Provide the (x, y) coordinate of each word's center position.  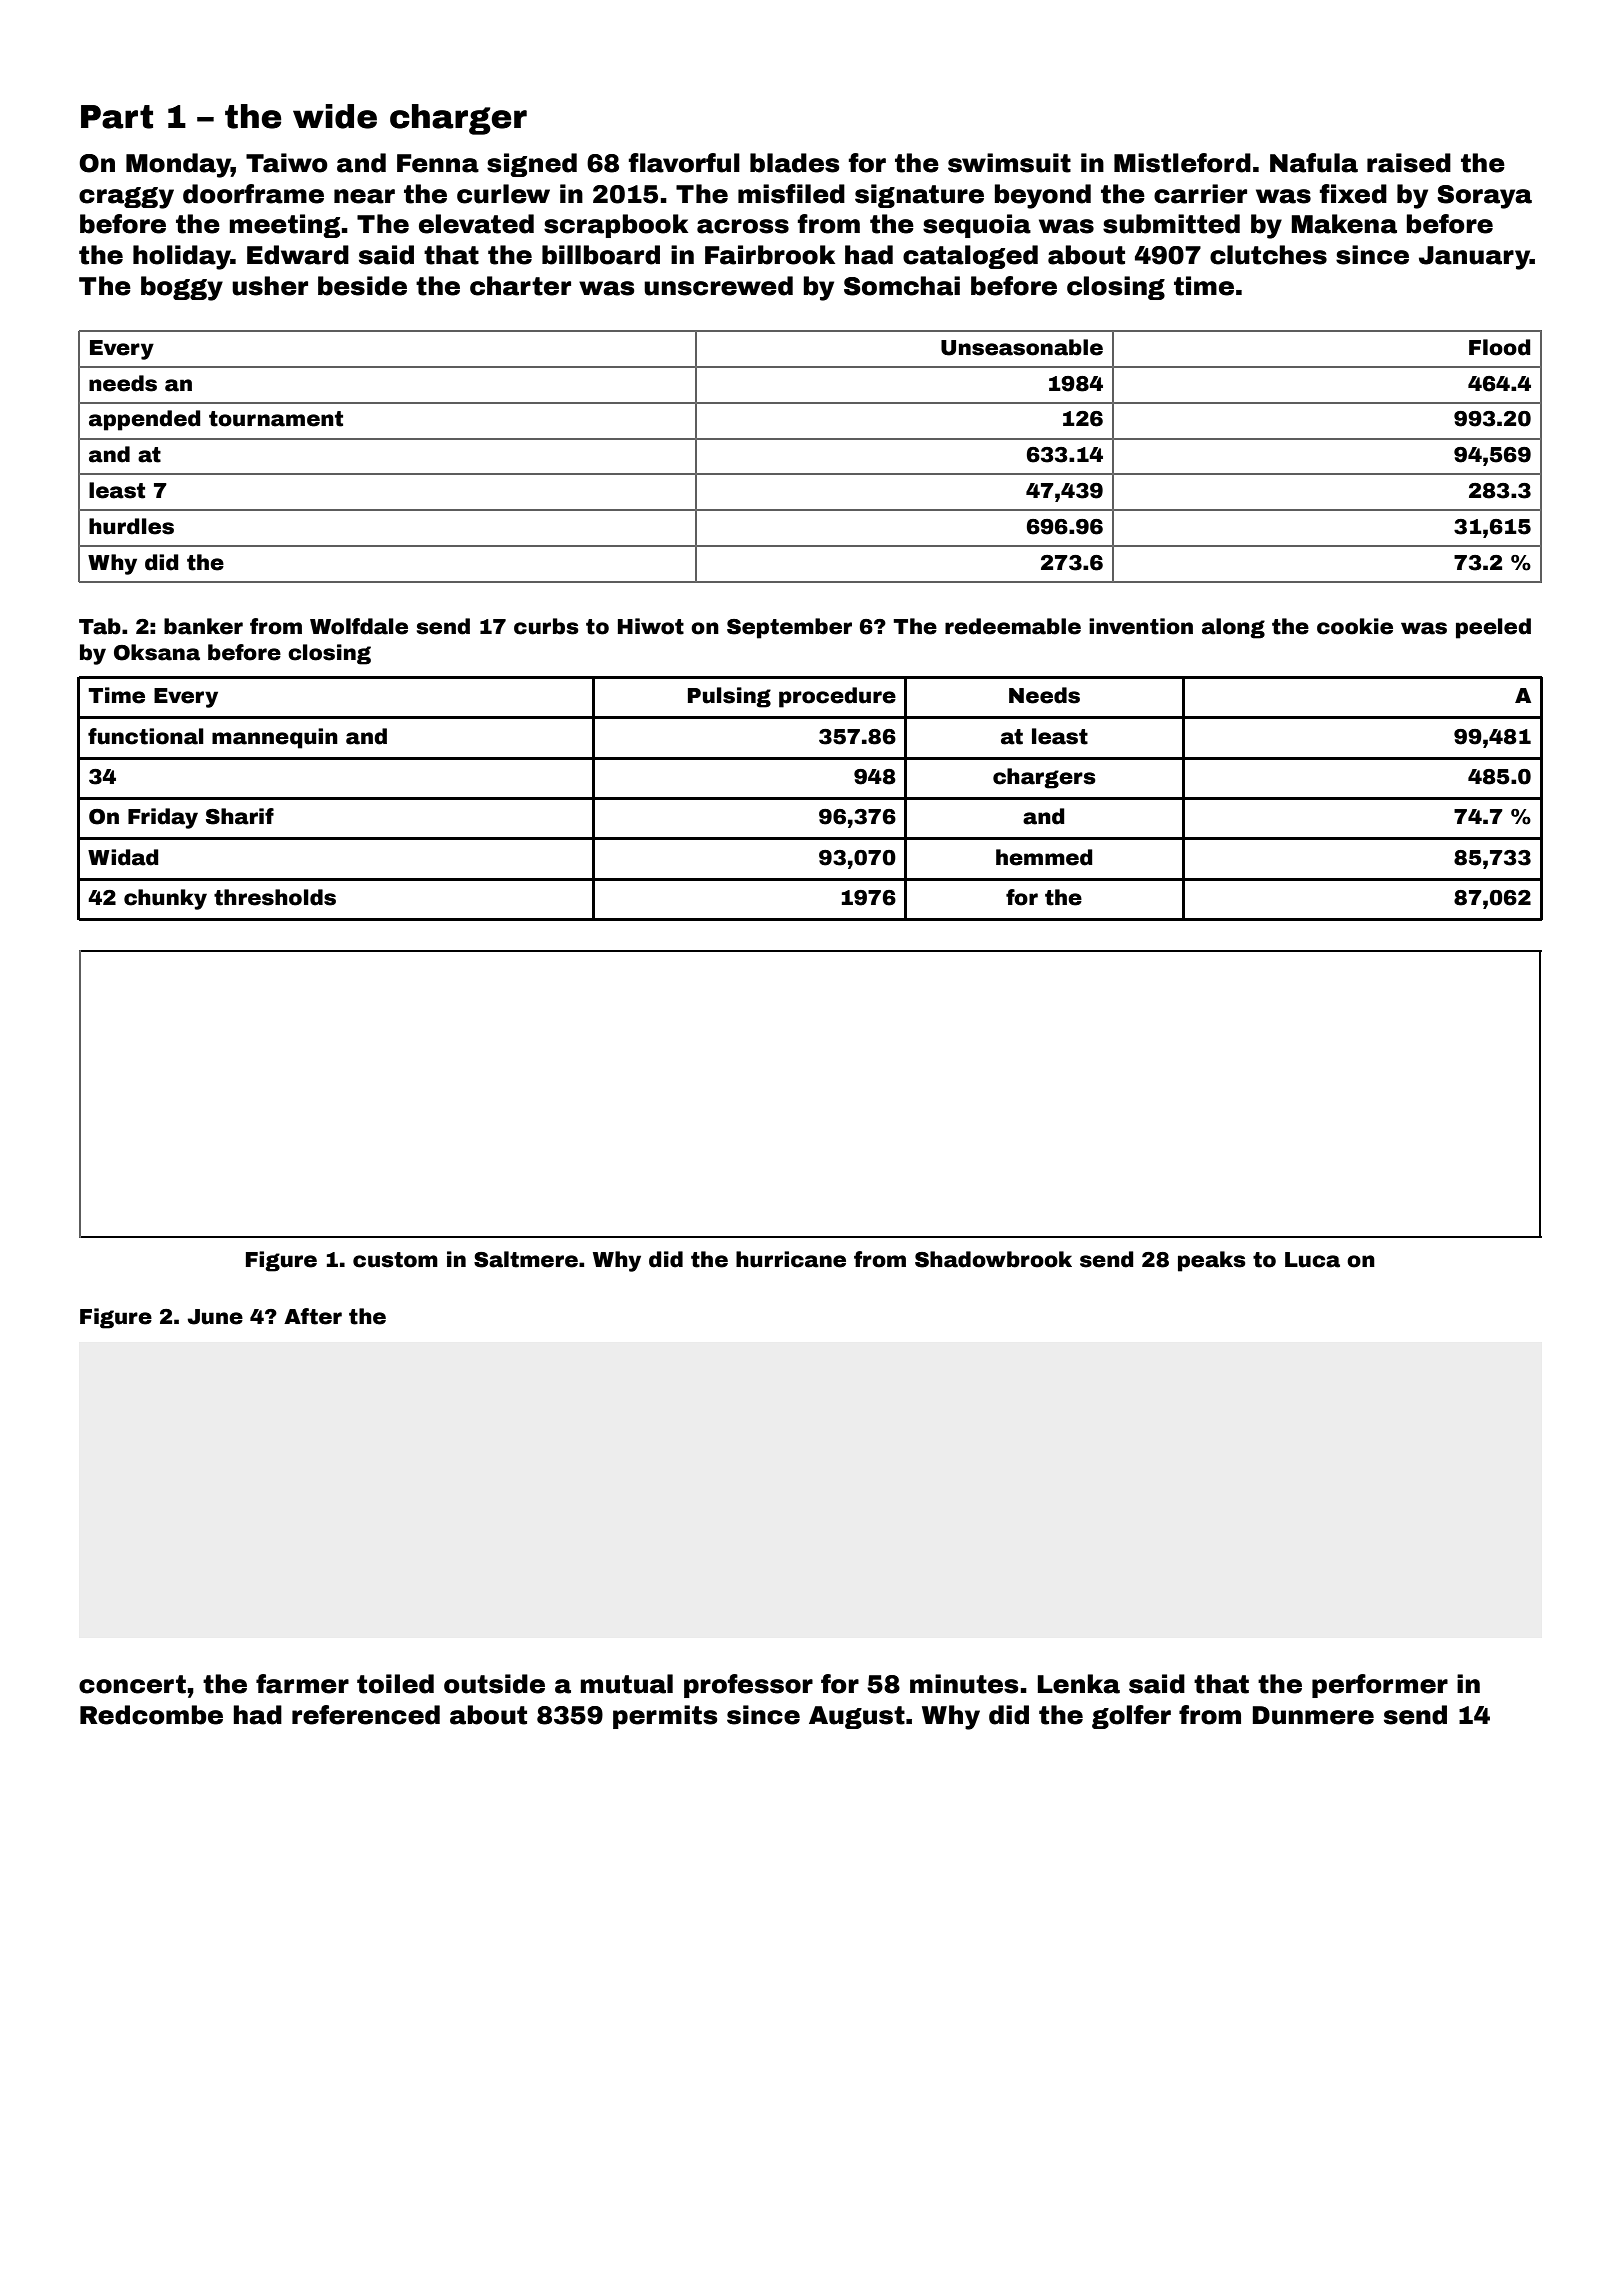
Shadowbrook (993, 1259)
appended (144, 420)
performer (1380, 1686)
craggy (126, 198)
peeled (1493, 628)
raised (1409, 163)
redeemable (1013, 626)
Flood (1499, 347)
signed (532, 165)
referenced (366, 1715)
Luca (1312, 1260)
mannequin (275, 738)
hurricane (791, 1259)
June (215, 1317)
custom (395, 1260)
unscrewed (718, 286)
